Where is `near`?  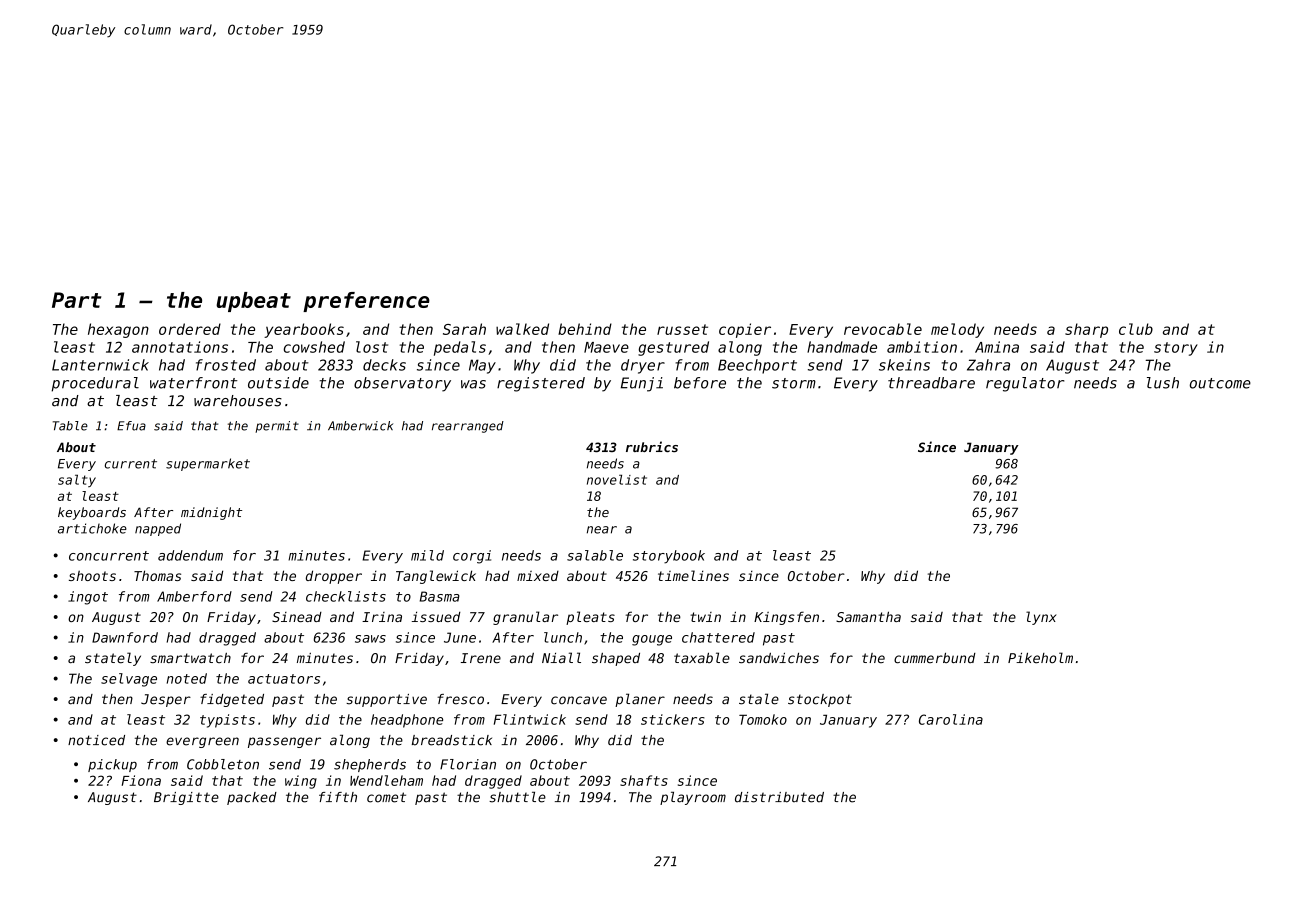 near is located at coordinates (602, 530).
